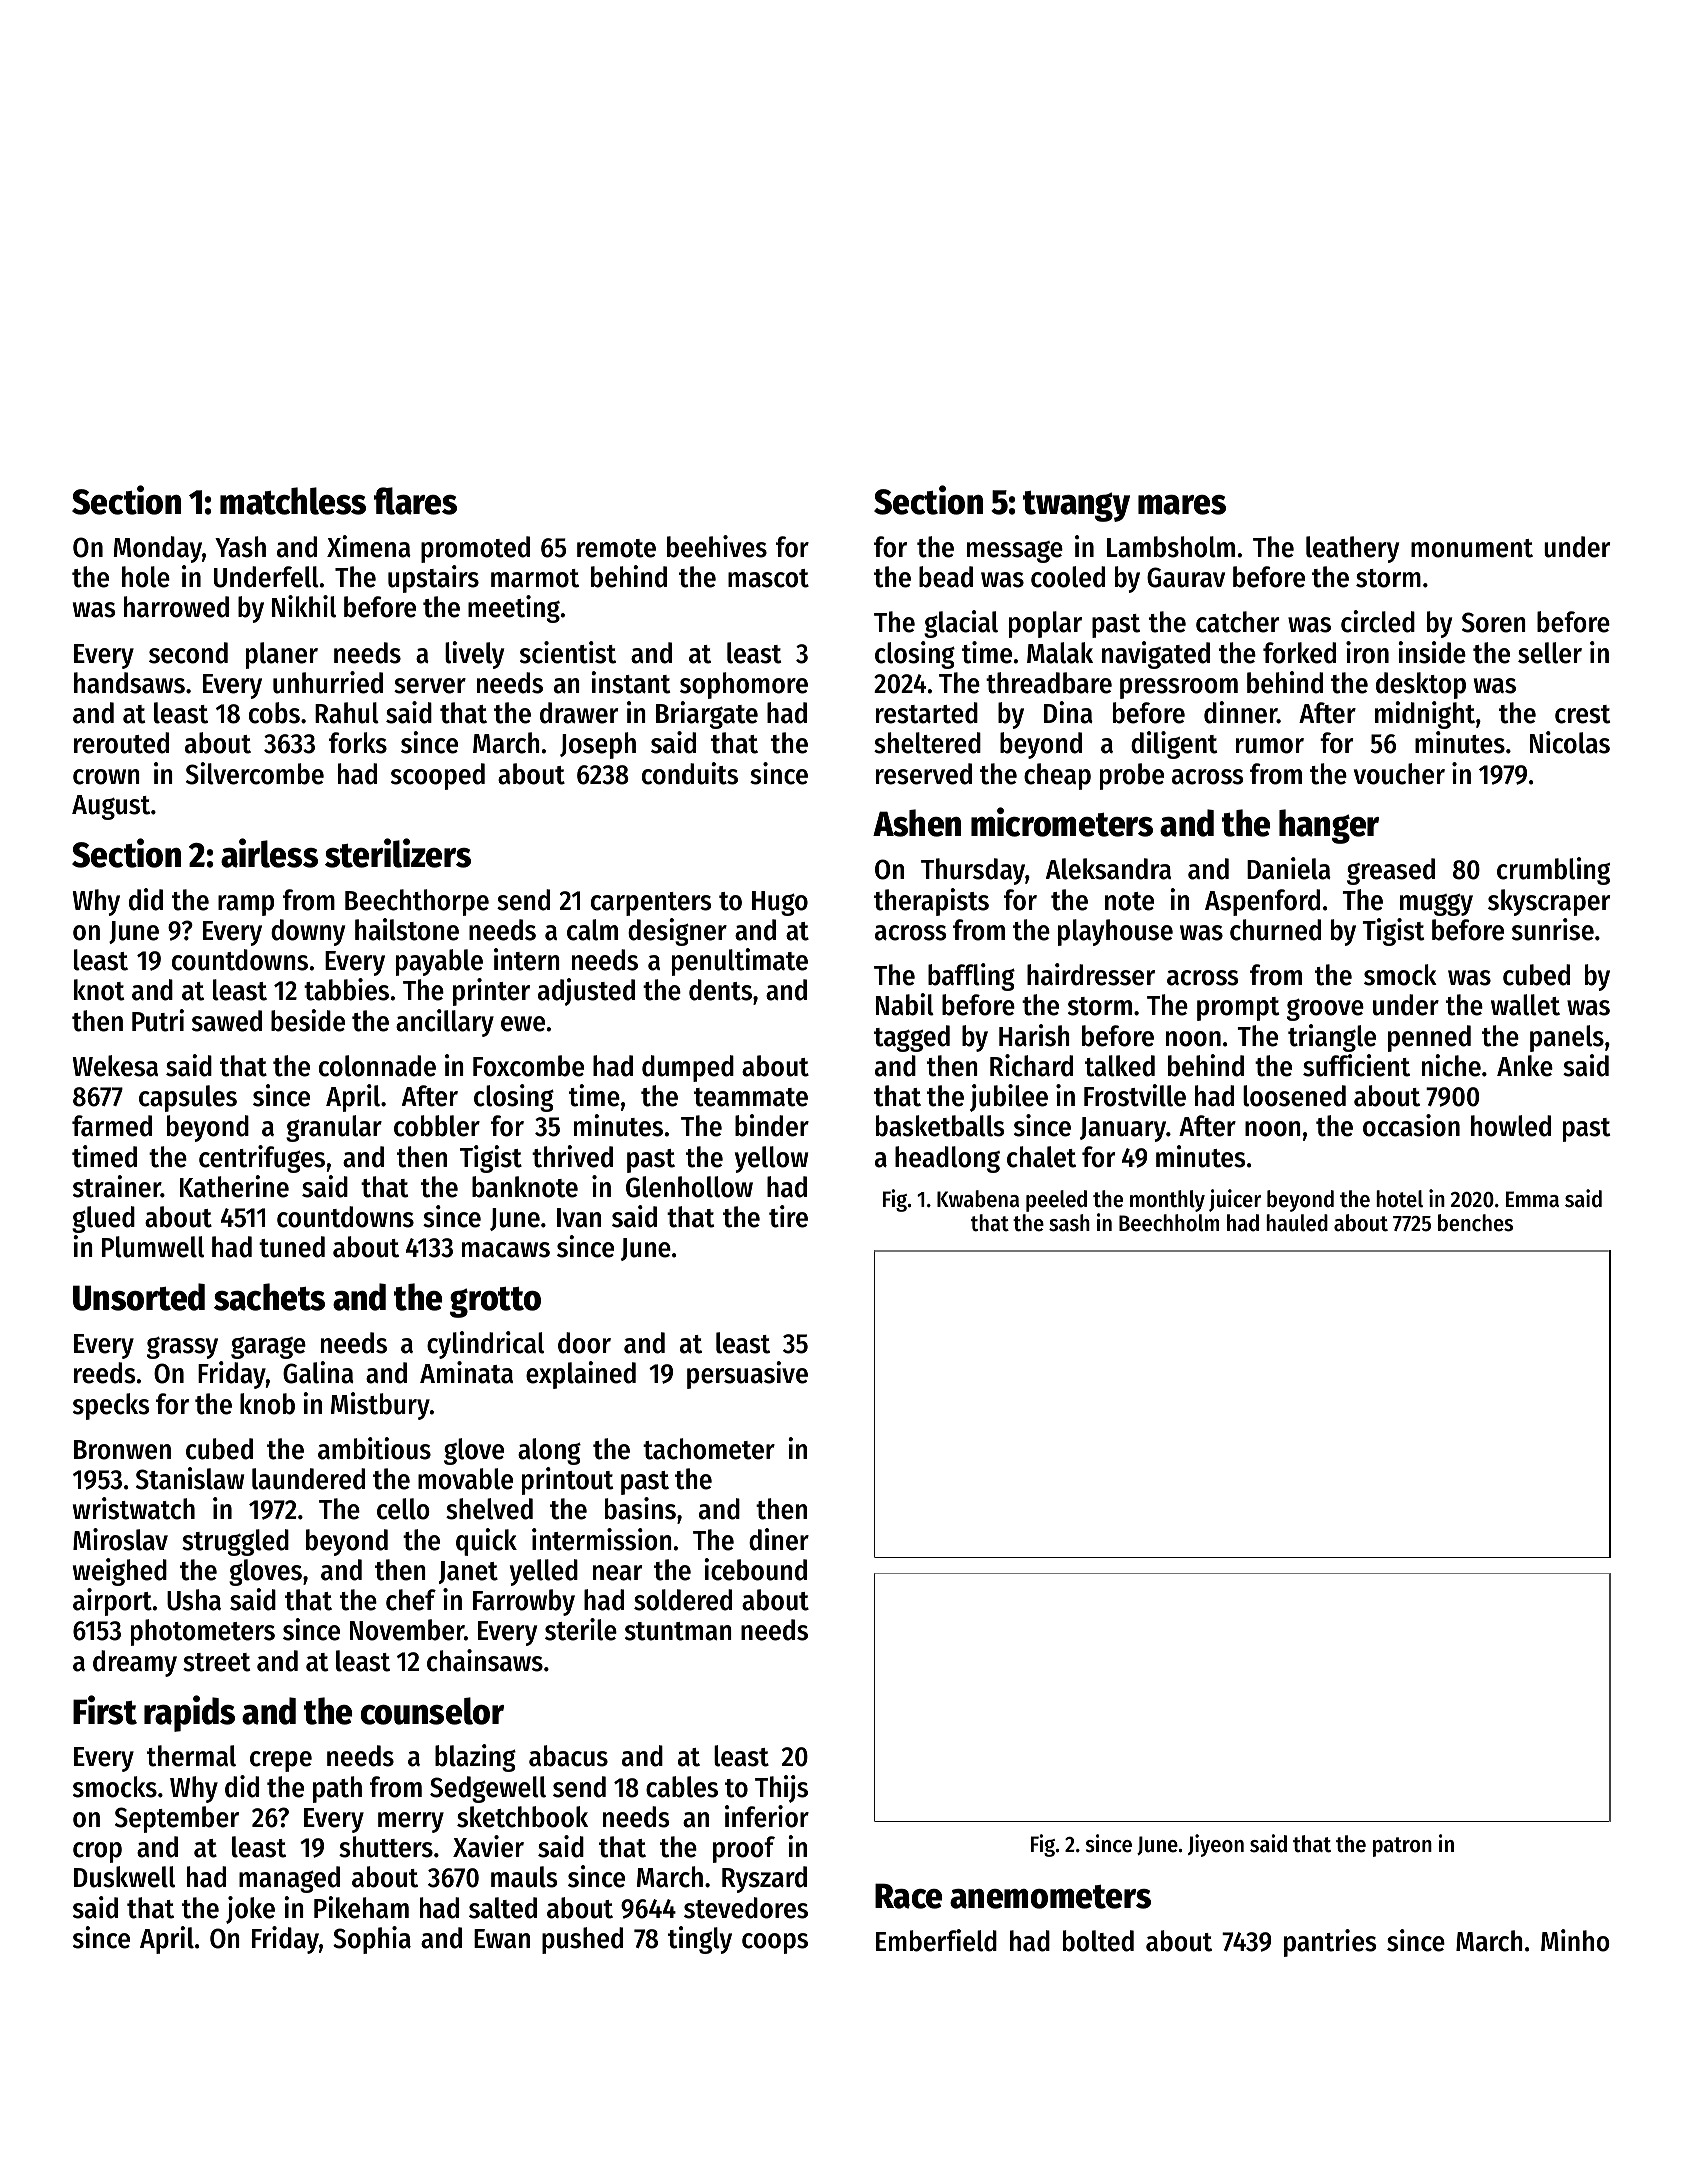  I want to click on seller, so click(1550, 653).
